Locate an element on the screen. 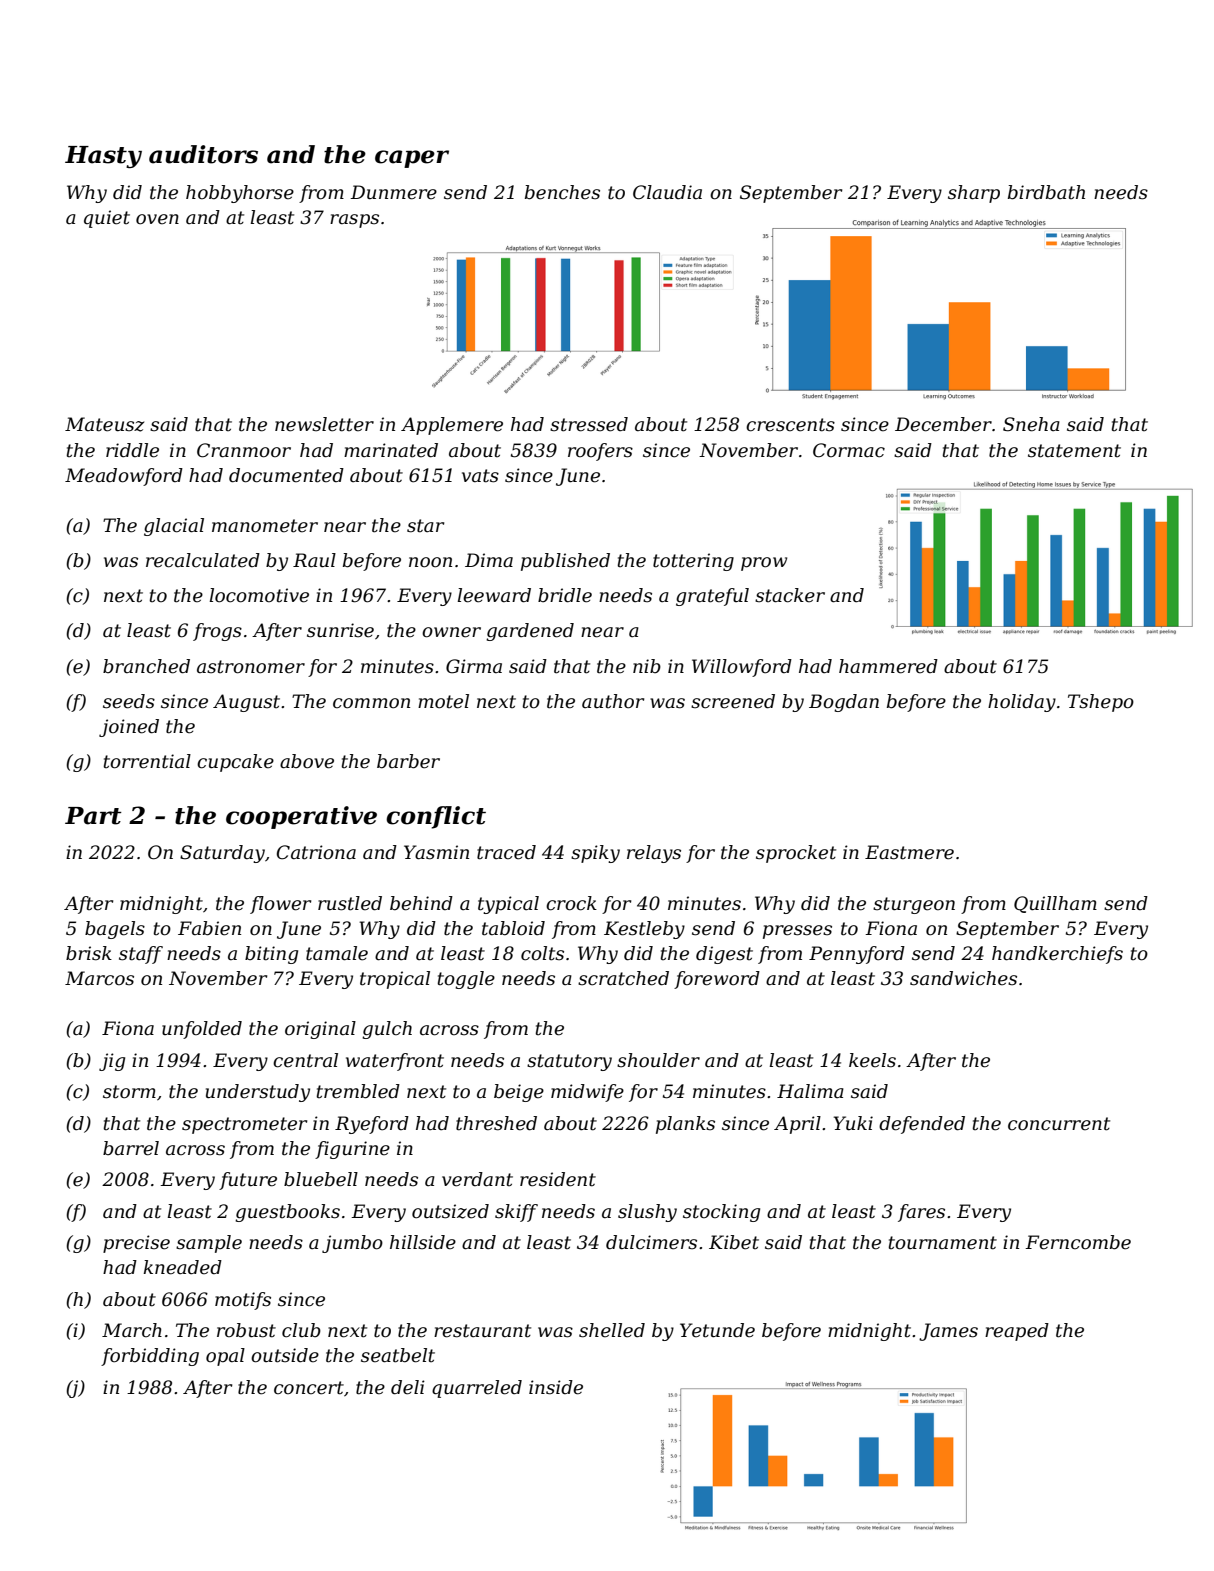 The width and height of the screenshot is (1214, 1571). biting is located at coordinates (271, 955).
